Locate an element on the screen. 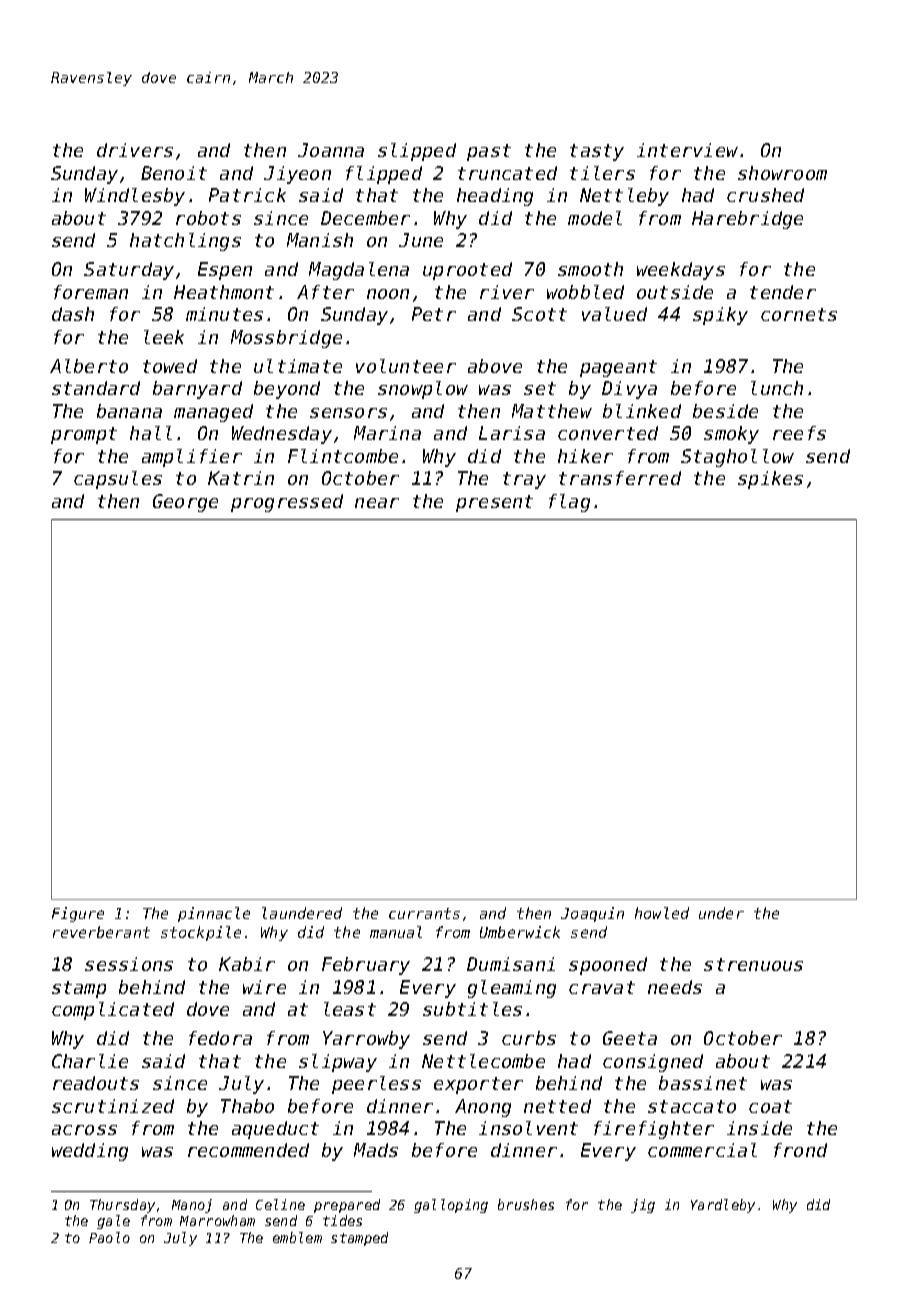  showroom is located at coordinates (782, 173).
